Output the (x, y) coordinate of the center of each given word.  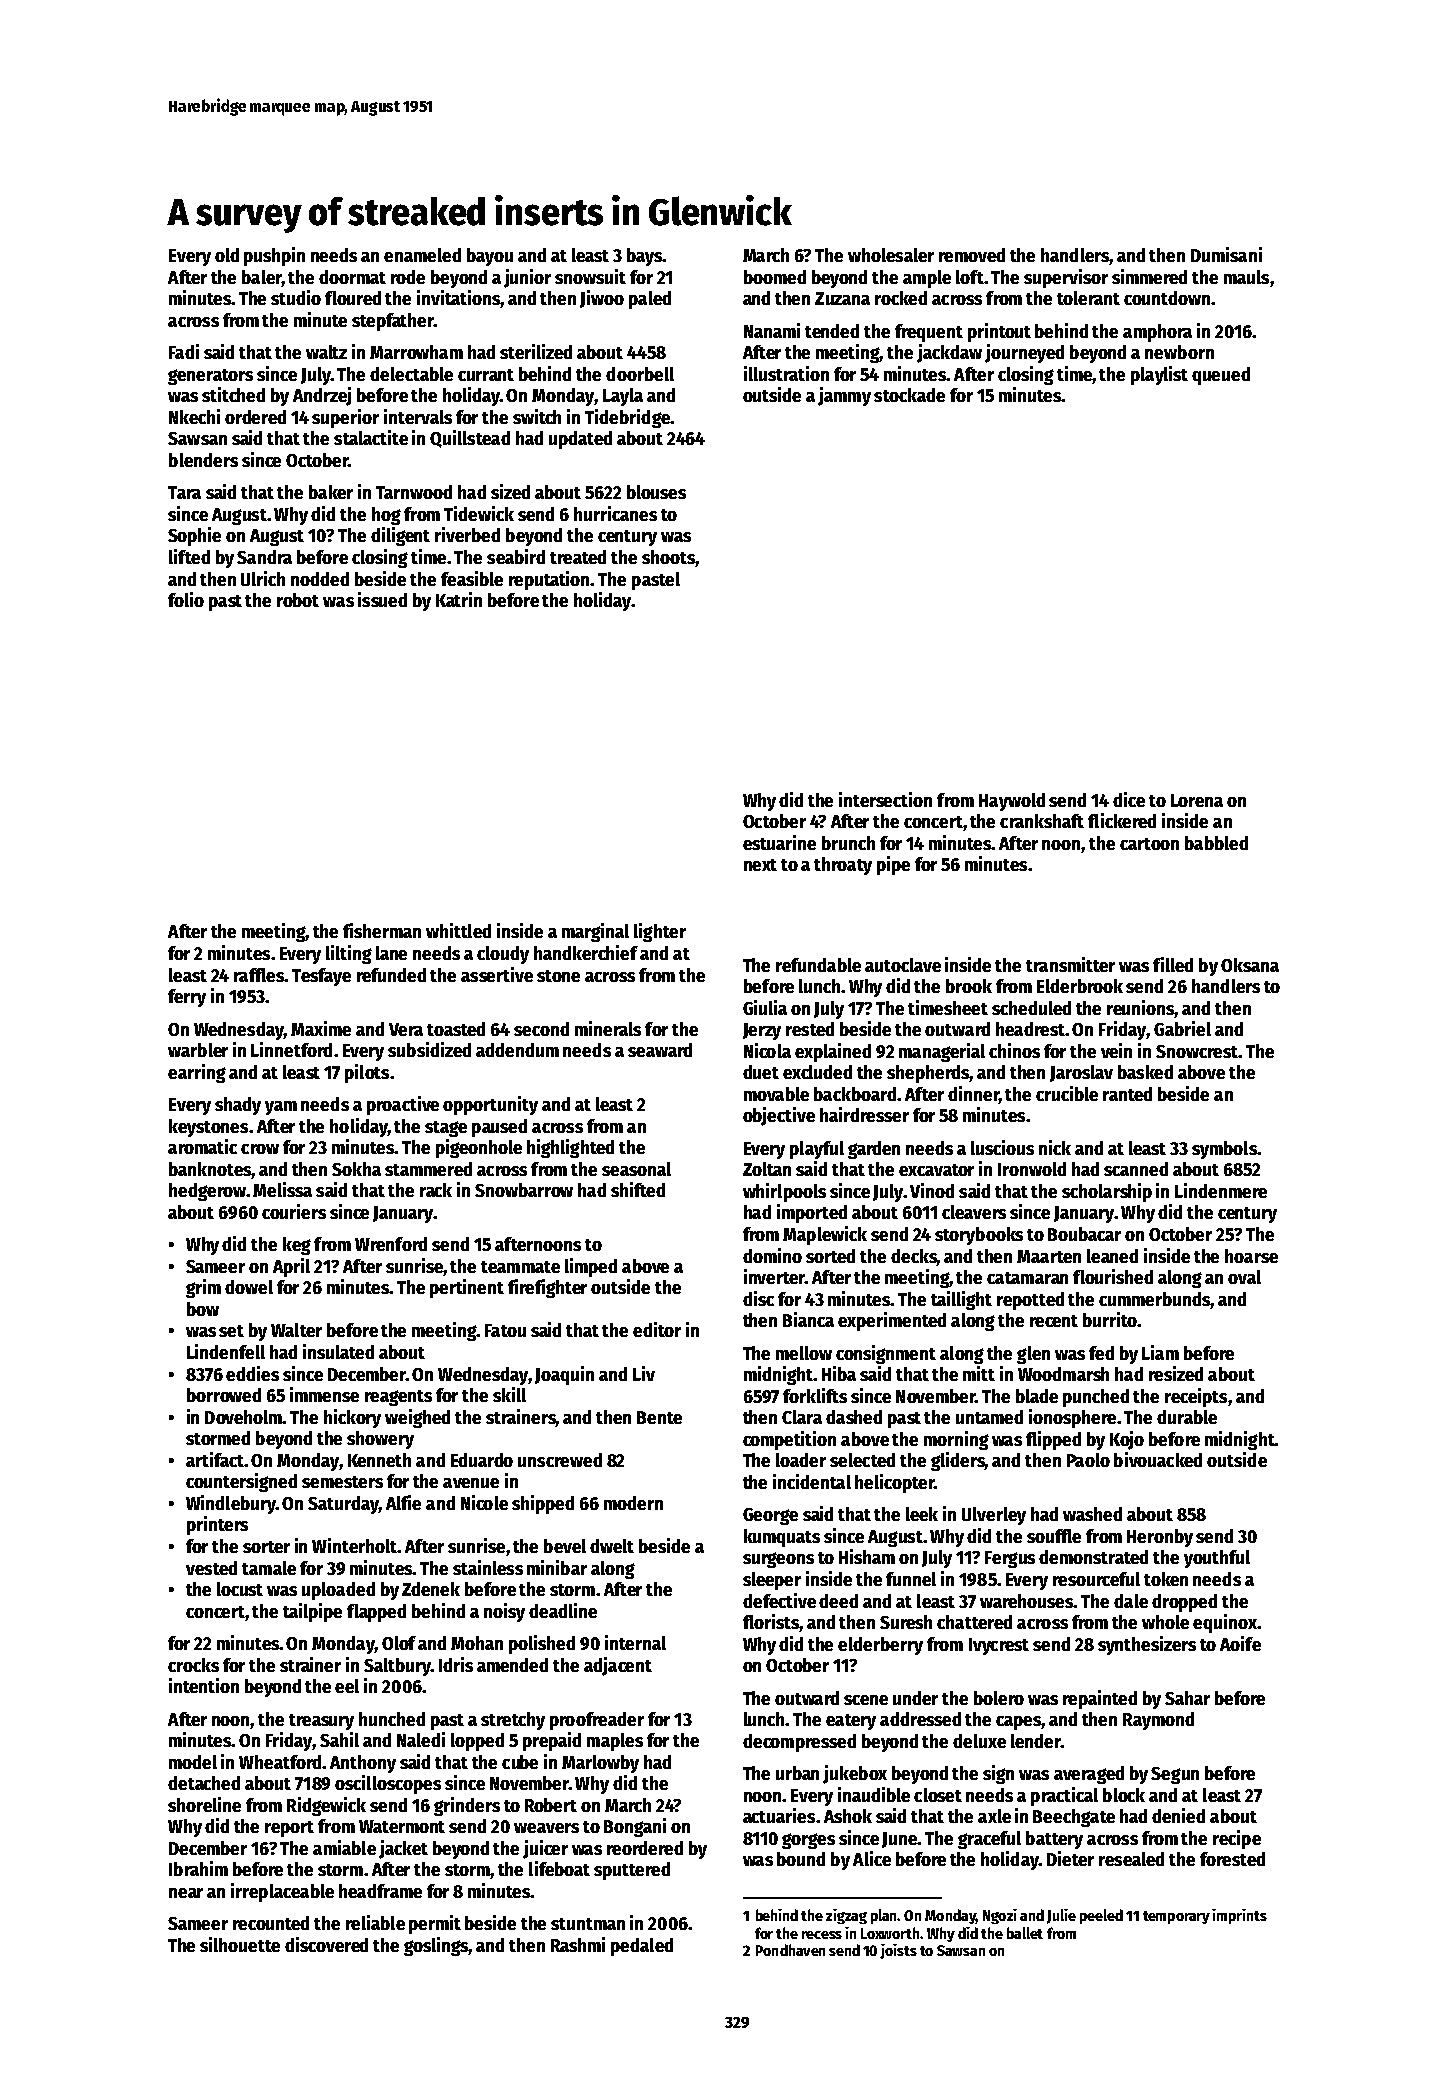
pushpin (274, 256)
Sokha (356, 1169)
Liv (644, 1373)
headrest (1030, 1029)
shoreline (204, 1804)
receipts (1196, 1397)
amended (512, 1665)
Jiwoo (602, 299)
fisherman (382, 930)
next (760, 865)
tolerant (1088, 298)
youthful (1217, 1559)
